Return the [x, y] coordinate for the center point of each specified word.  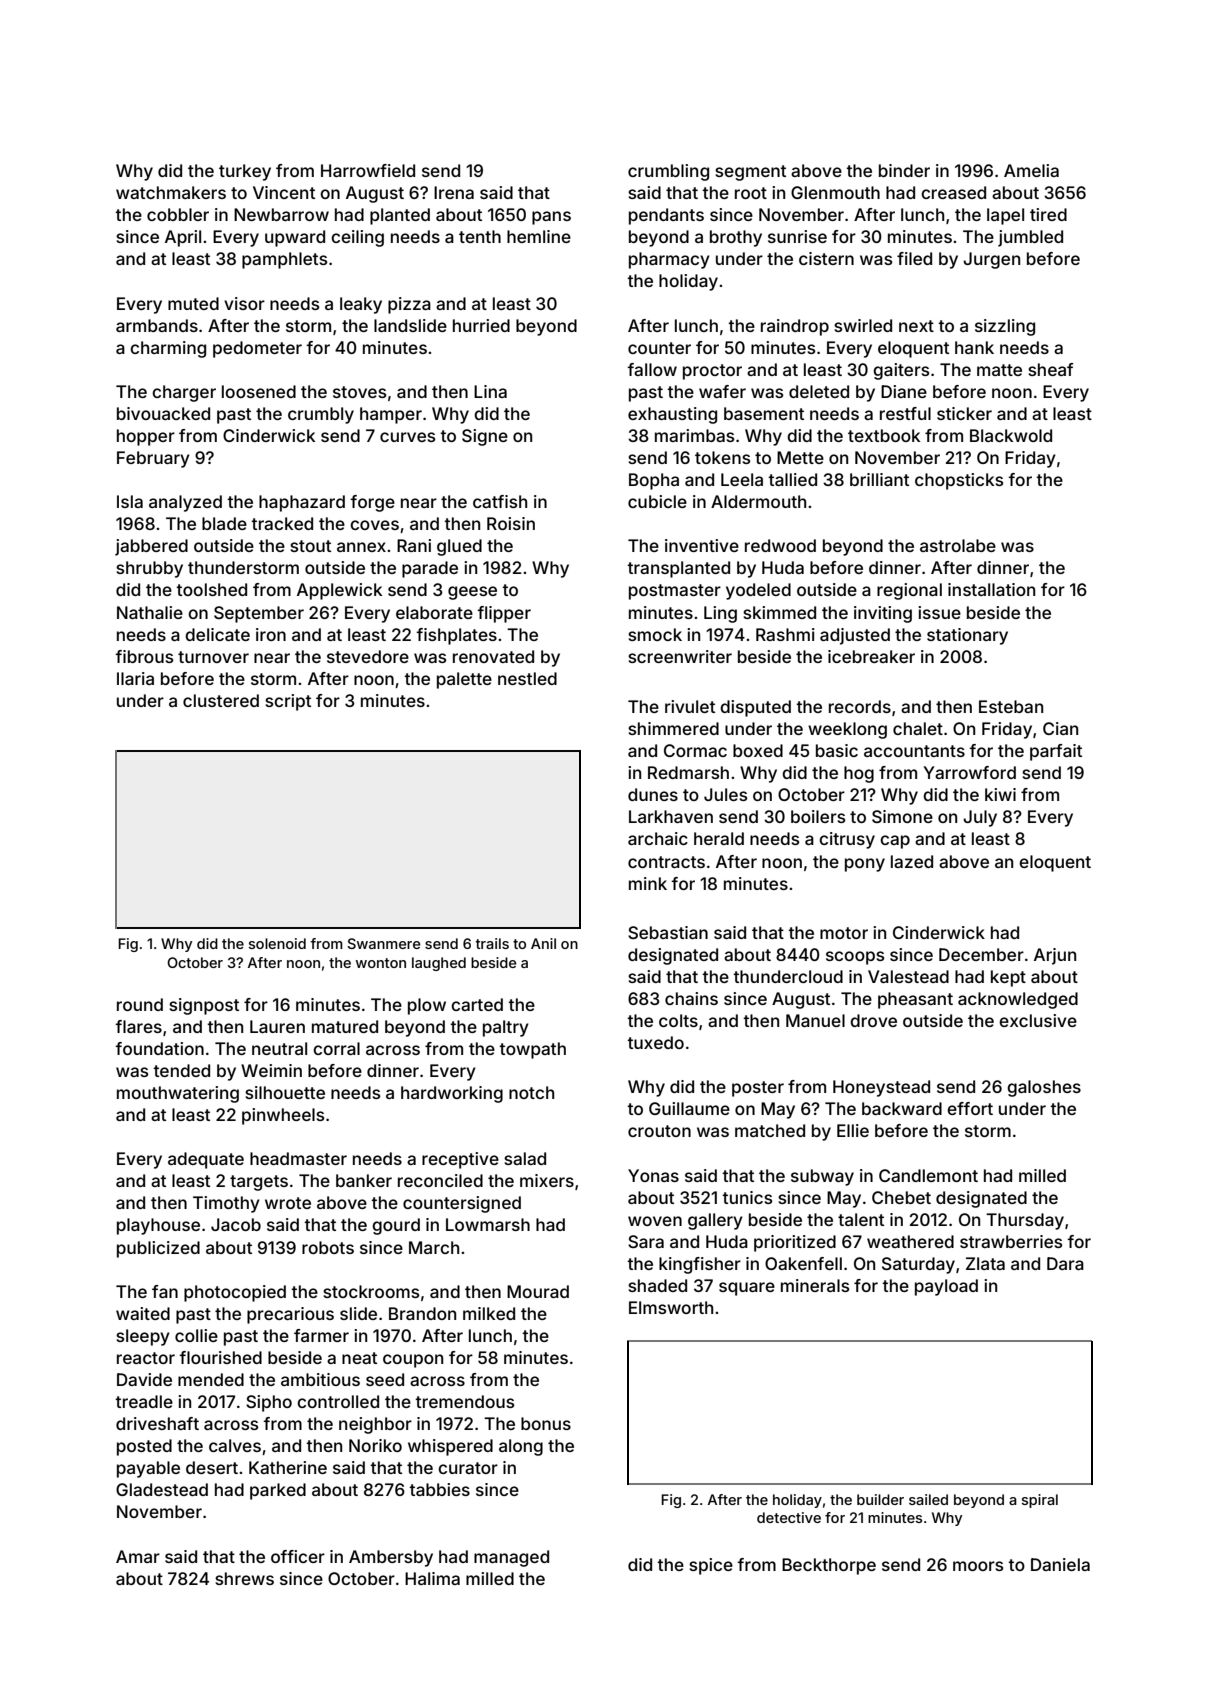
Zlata [985, 1263]
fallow [652, 369]
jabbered [151, 547]
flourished [220, 1357]
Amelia [1031, 170]
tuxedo [655, 1042]
